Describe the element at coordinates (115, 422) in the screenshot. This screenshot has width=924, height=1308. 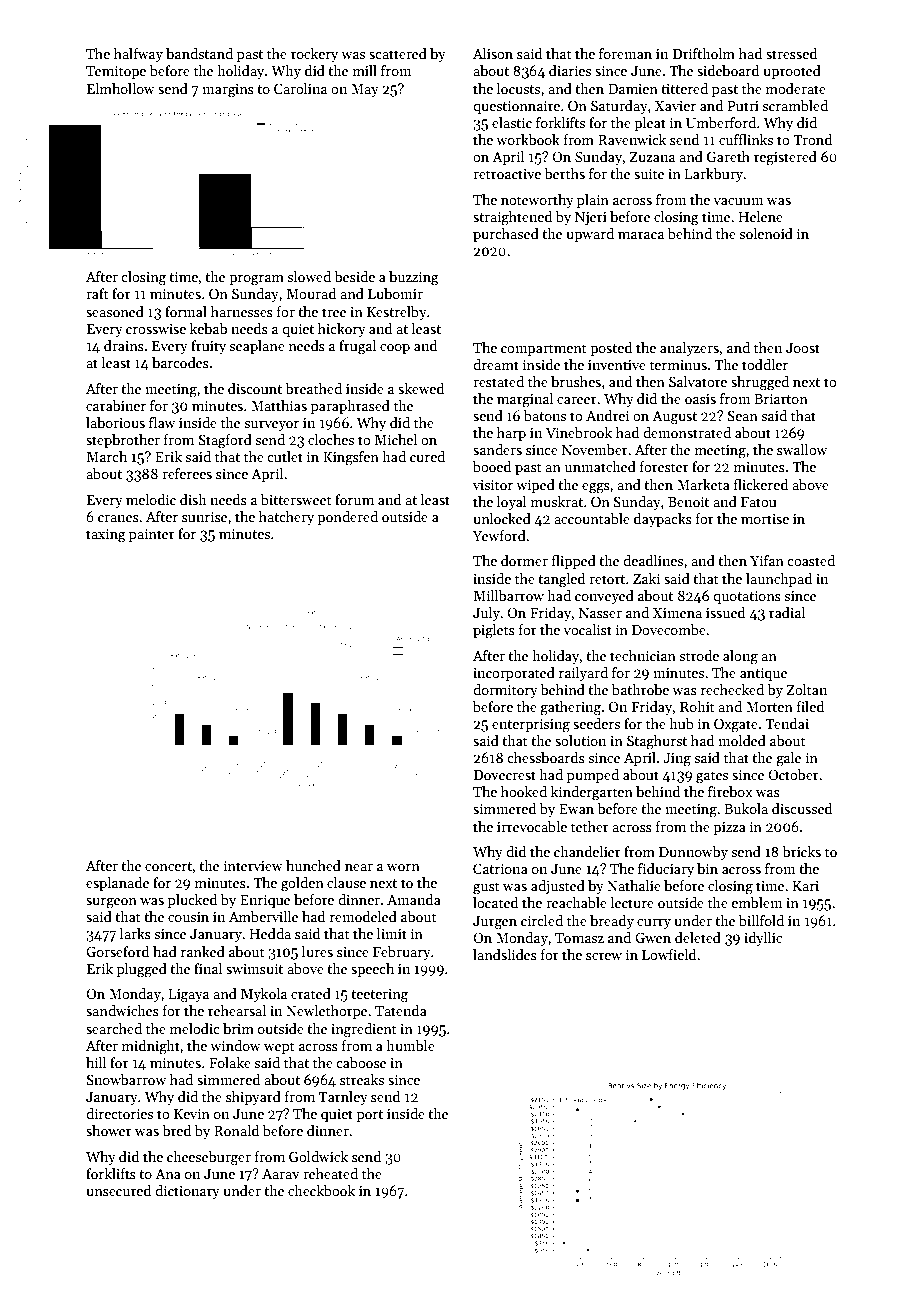
I see `laborious` at that location.
